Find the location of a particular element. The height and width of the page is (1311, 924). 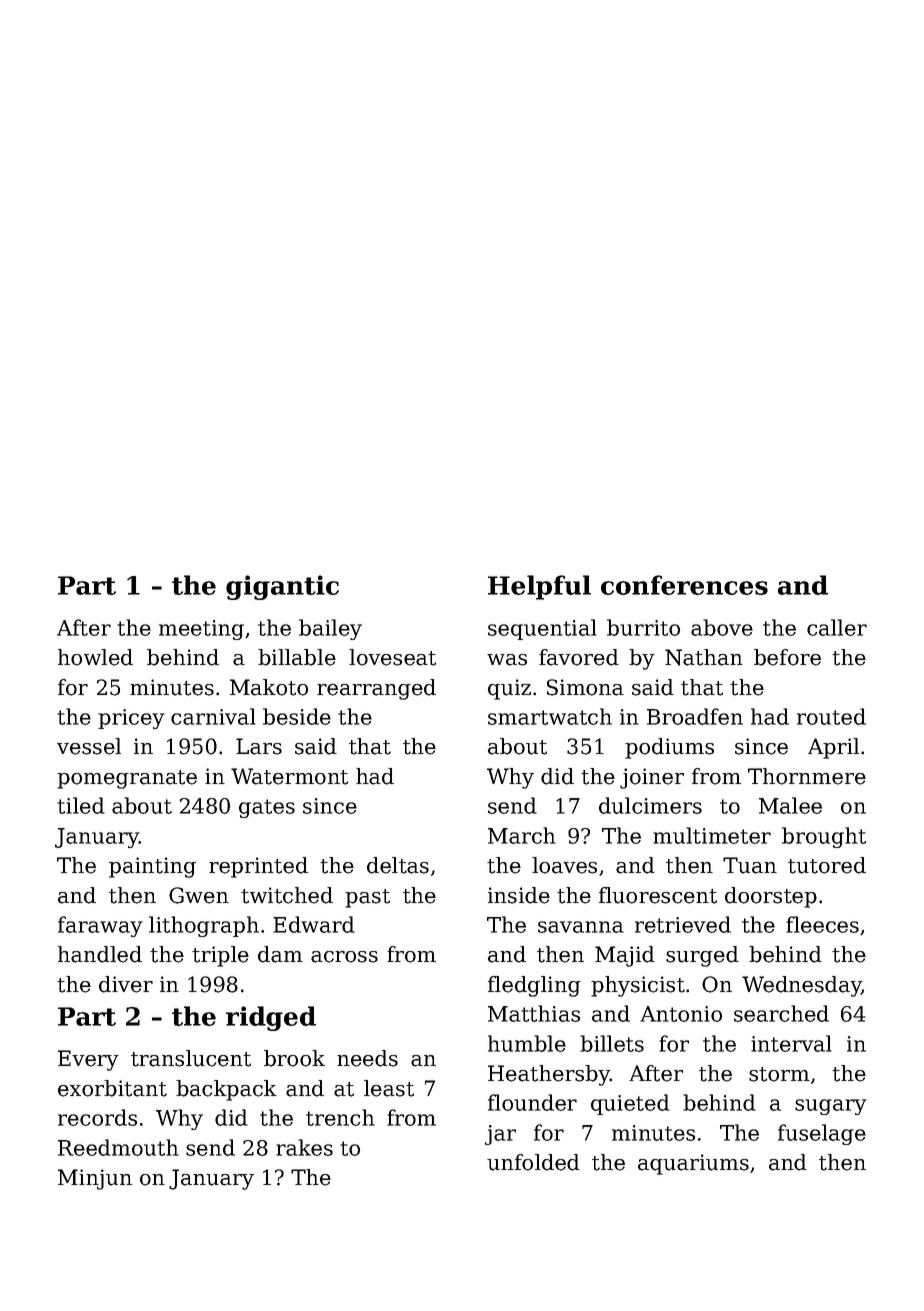

podiums is located at coordinates (669, 748).
